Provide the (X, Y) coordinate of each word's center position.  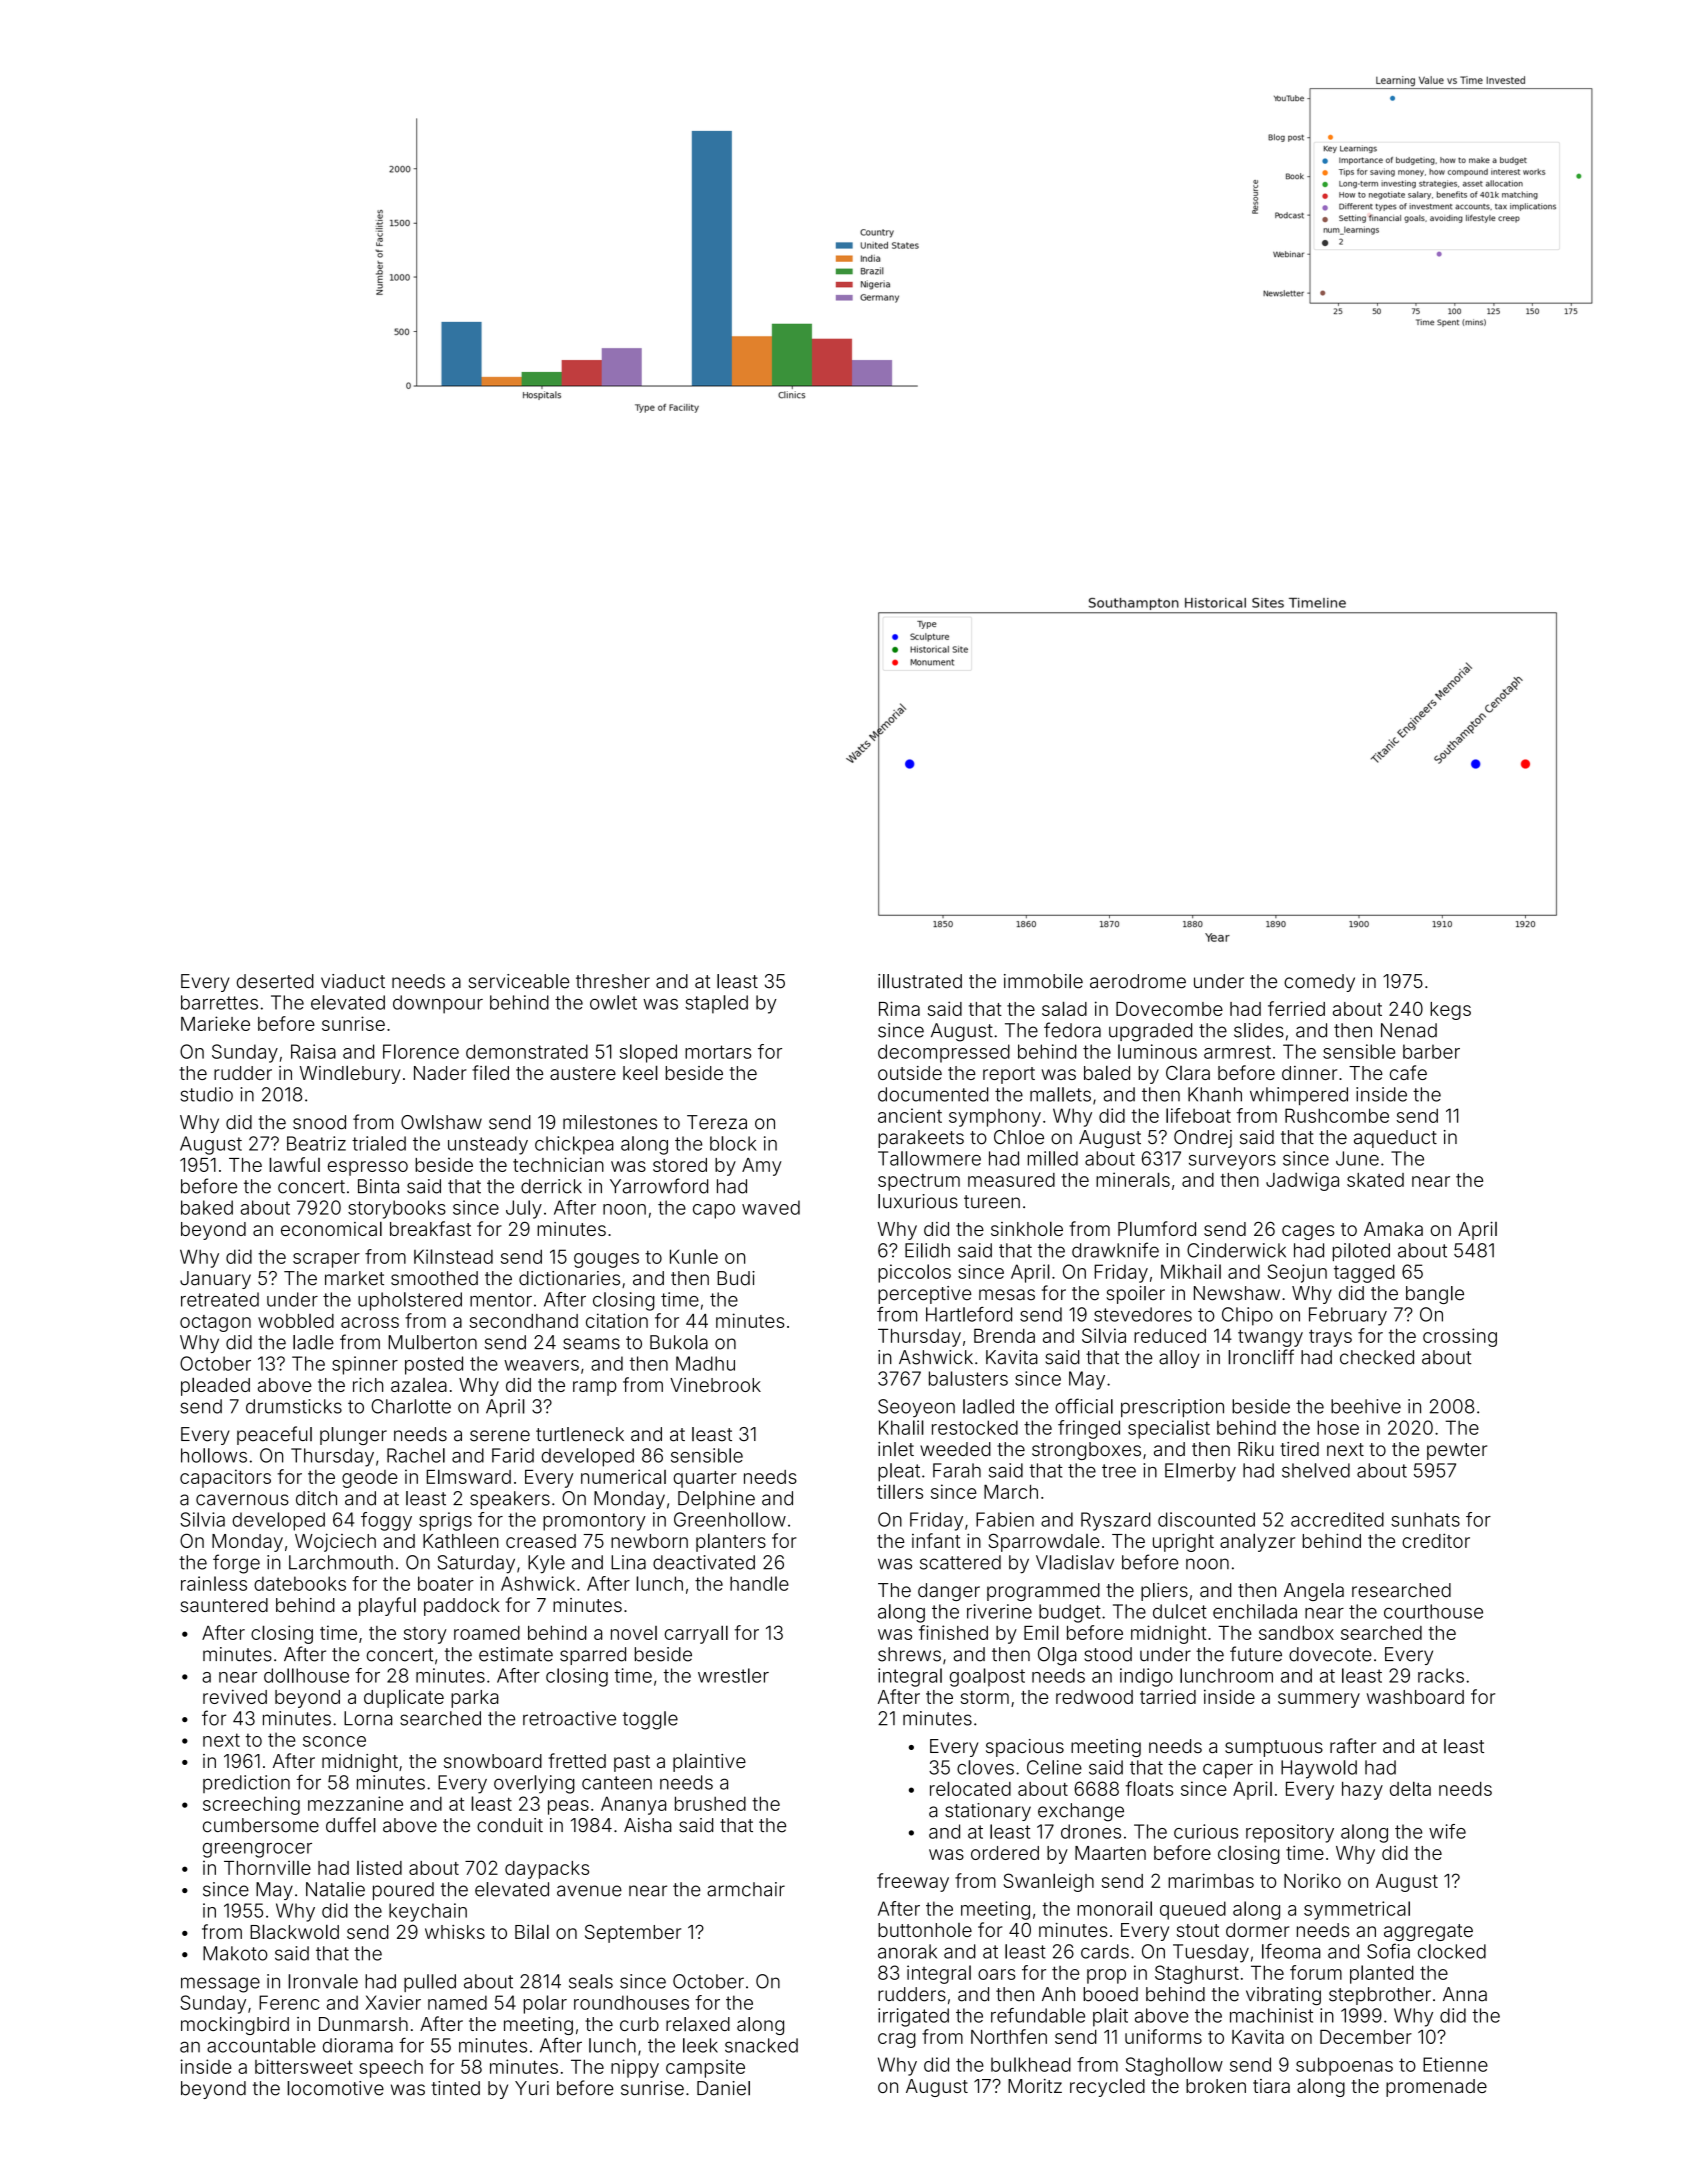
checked (1377, 1357)
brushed (710, 1803)
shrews (909, 1654)
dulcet (1180, 1611)
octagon (215, 1323)
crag (897, 2040)
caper (1228, 1771)
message (220, 1985)
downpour (438, 1004)
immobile (1043, 981)
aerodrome (1138, 981)
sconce (334, 1741)
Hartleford (969, 1314)
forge (236, 1564)
